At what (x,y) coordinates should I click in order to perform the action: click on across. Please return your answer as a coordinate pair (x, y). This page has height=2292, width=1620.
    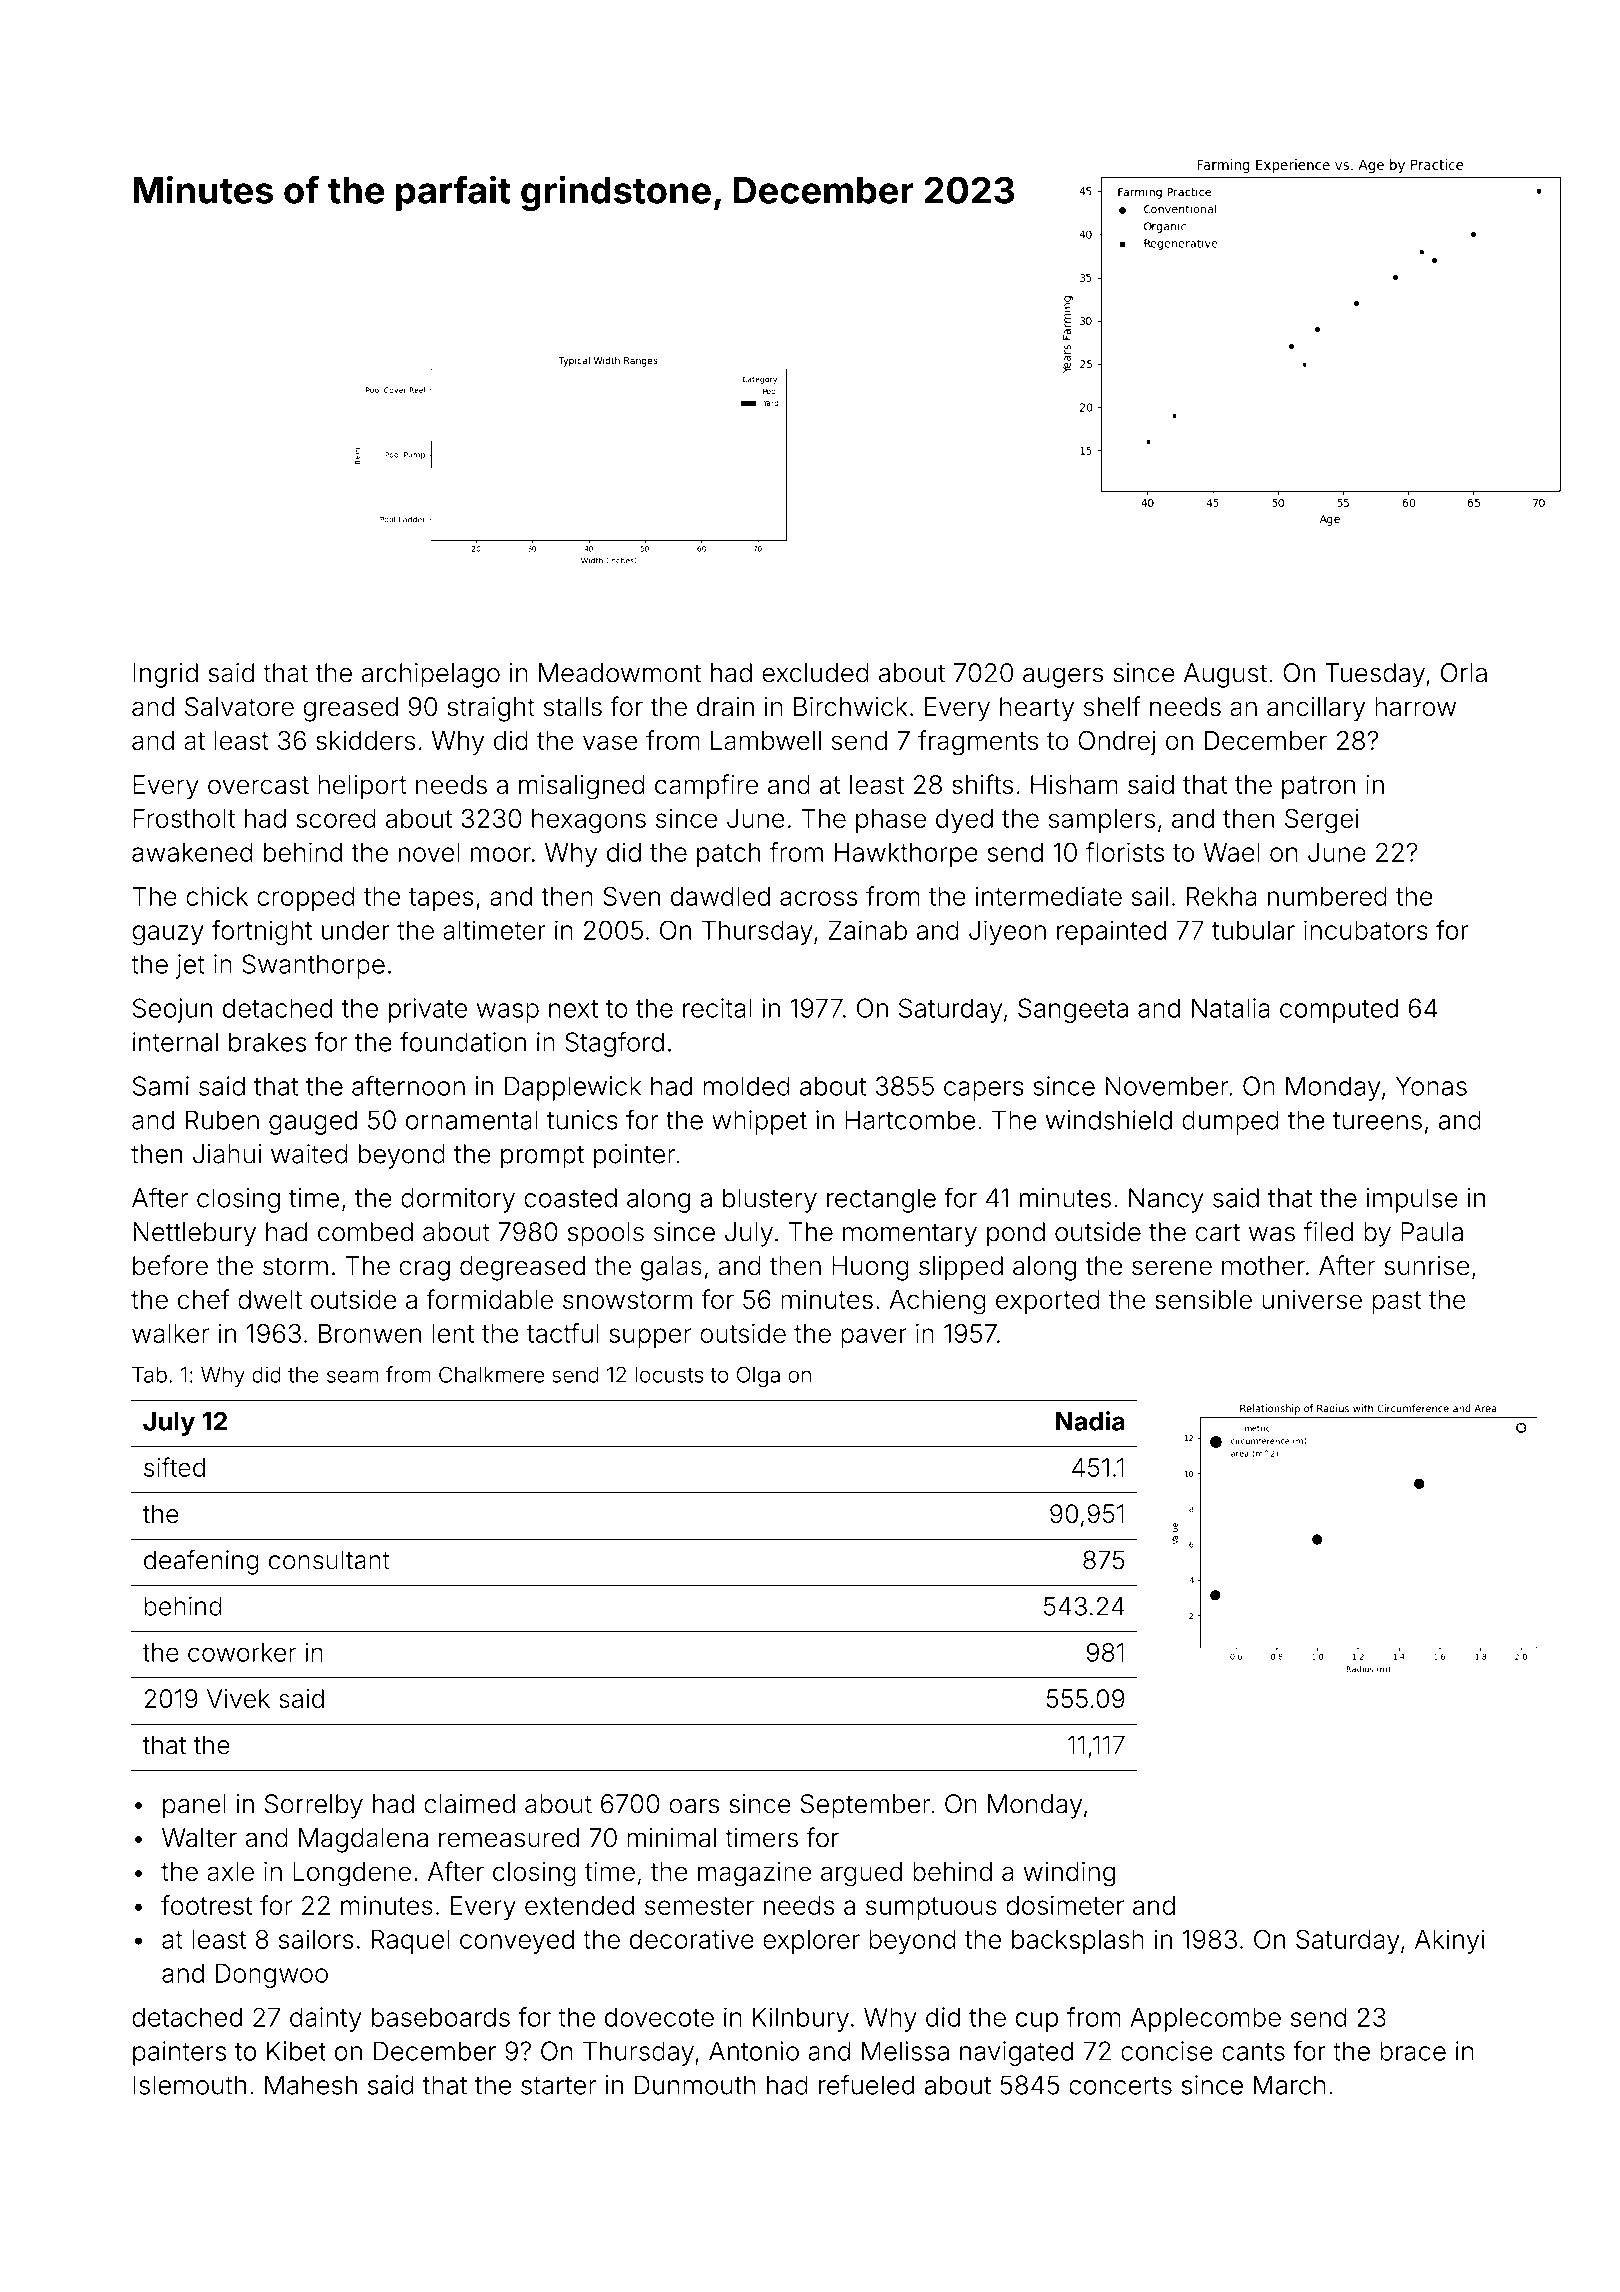
    Looking at the image, I should click on (819, 898).
